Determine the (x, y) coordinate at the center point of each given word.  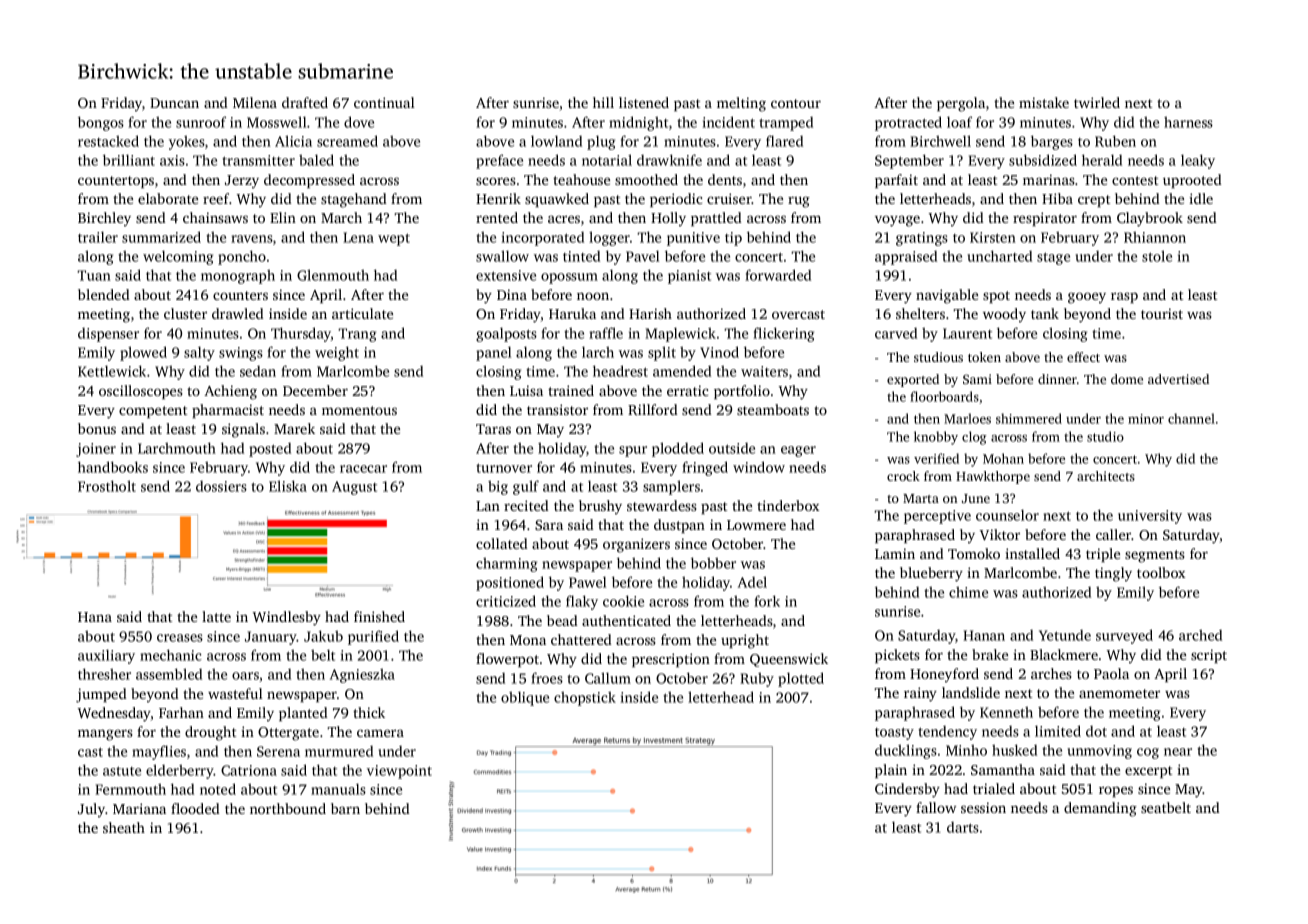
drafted (305, 102)
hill (603, 102)
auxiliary (106, 656)
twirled (1097, 102)
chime (968, 592)
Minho (966, 750)
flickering (783, 334)
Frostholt (107, 486)
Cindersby (907, 790)
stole (1157, 256)
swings (241, 354)
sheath (124, 827)
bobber (713, 563)
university (1150, 517)
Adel (752, 582)
